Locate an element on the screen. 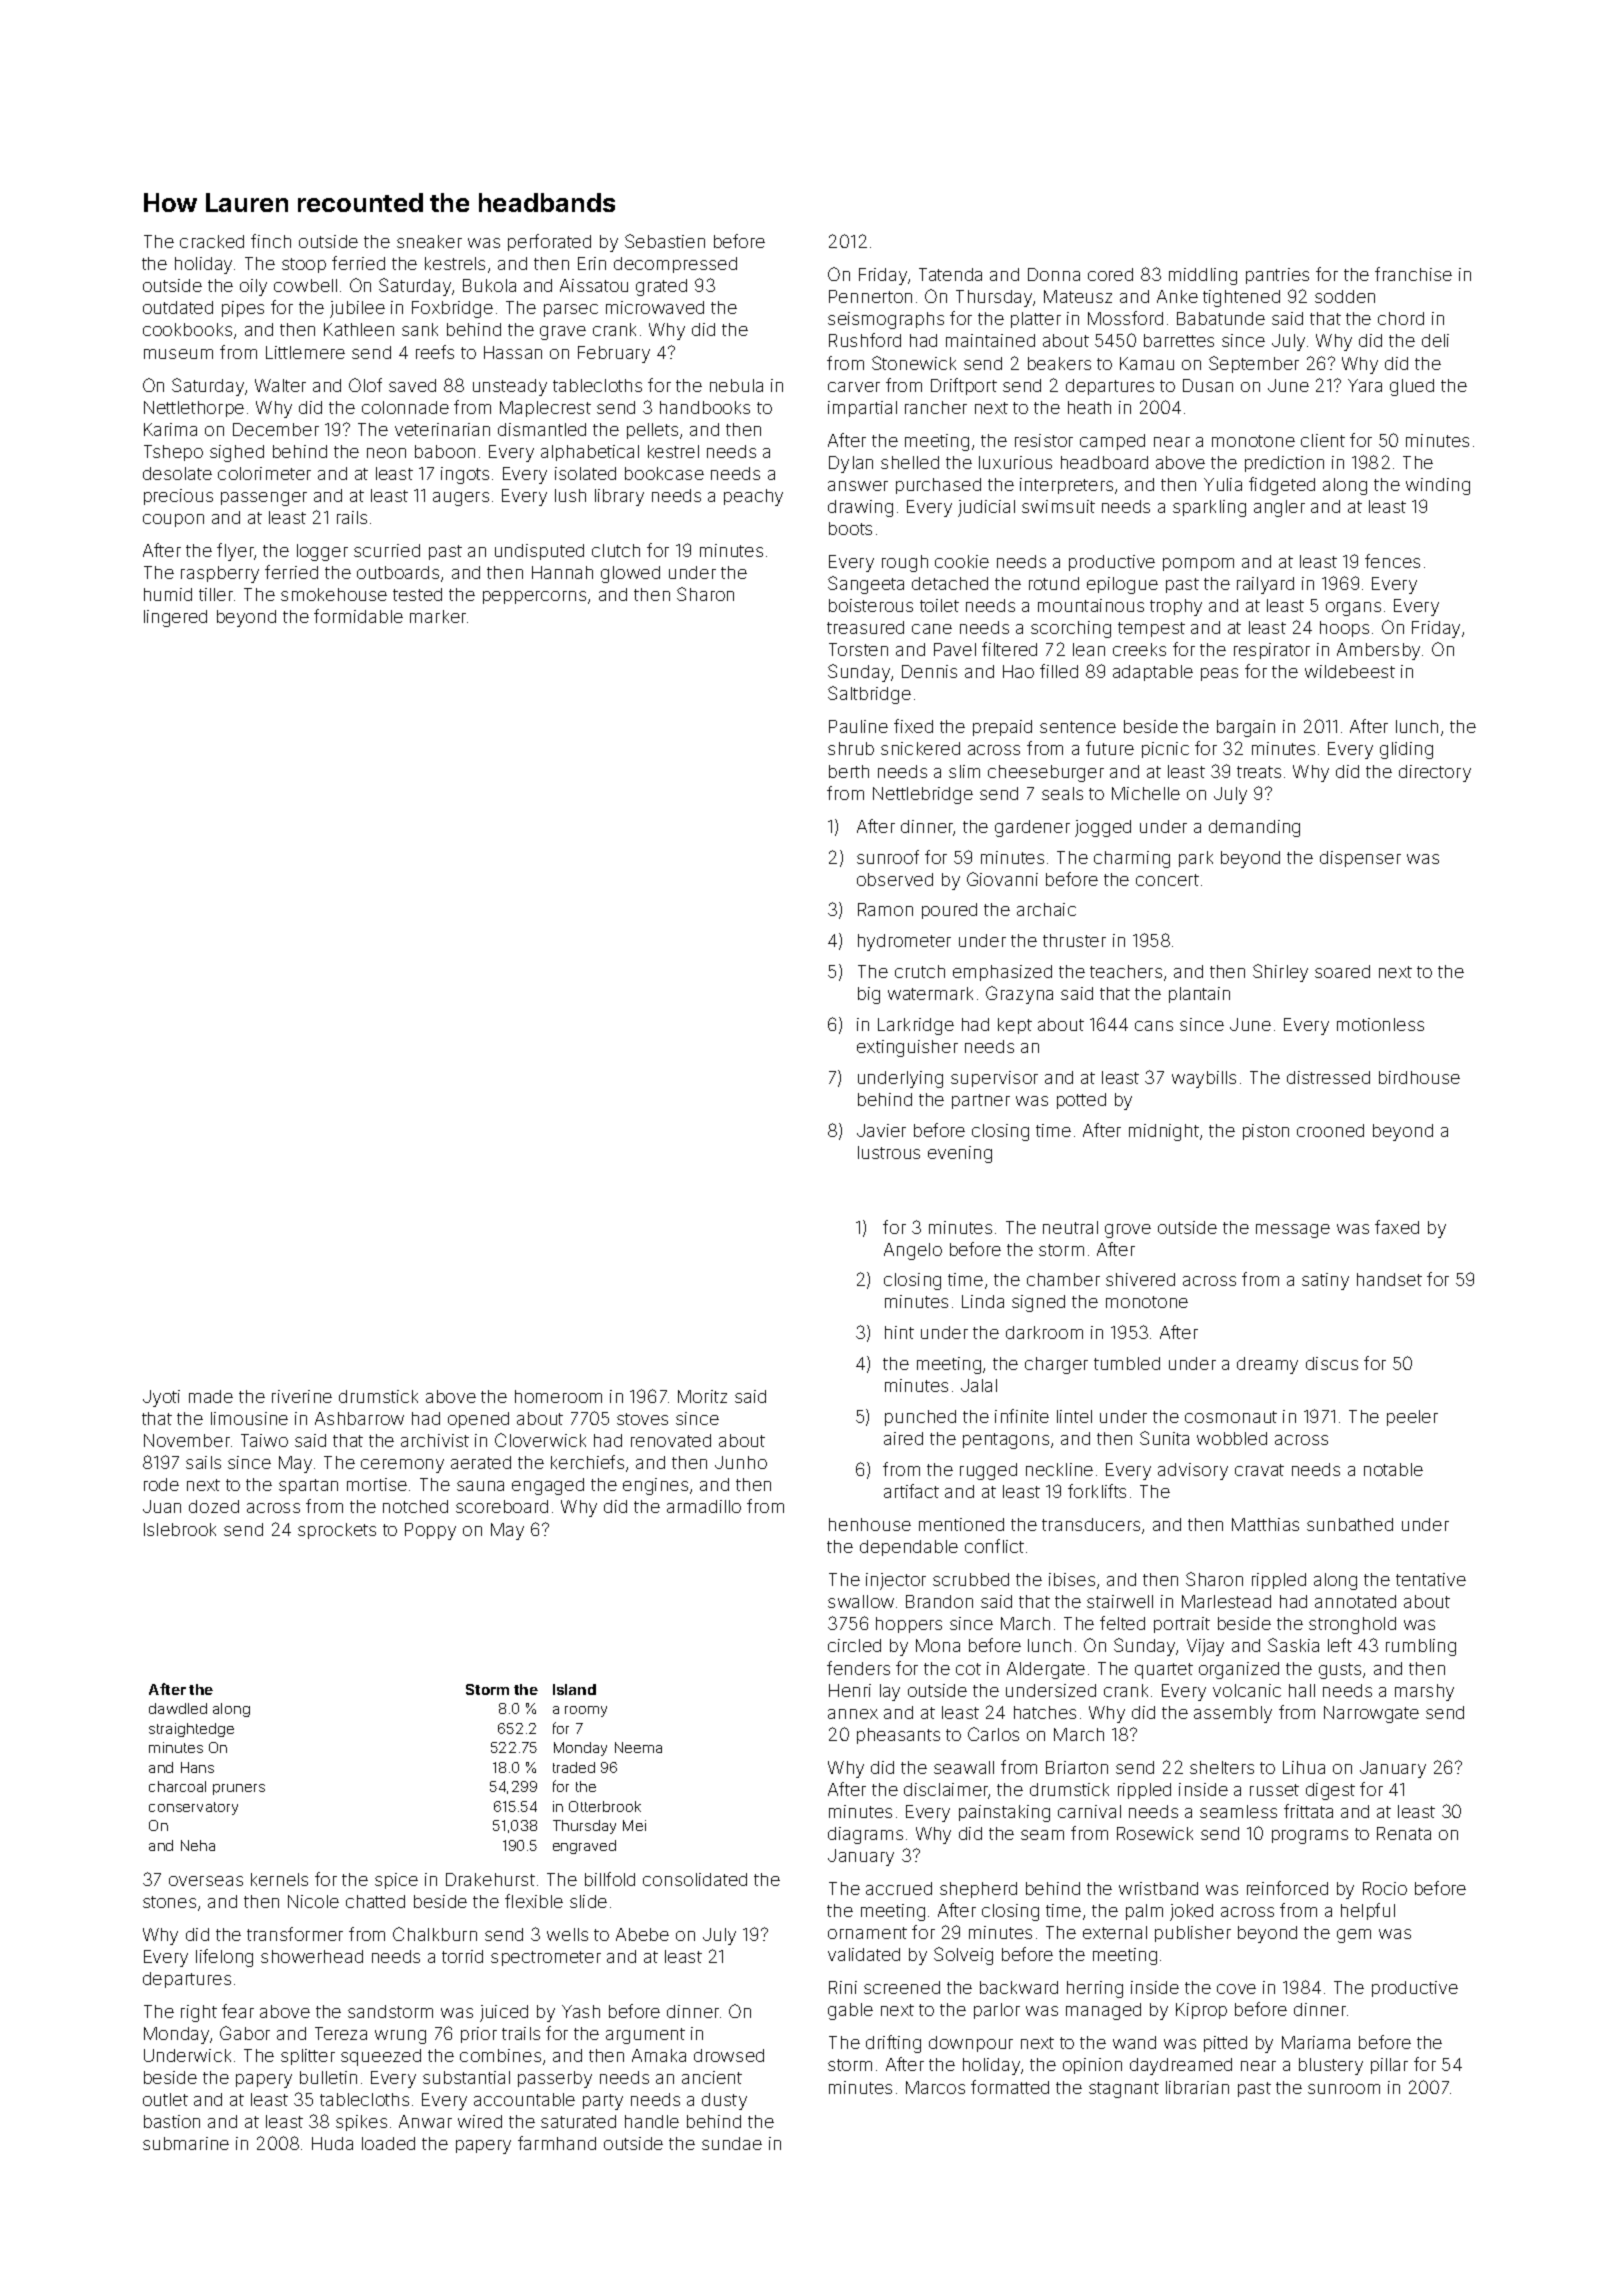  franchise is located at coordinates (1413, 274).
